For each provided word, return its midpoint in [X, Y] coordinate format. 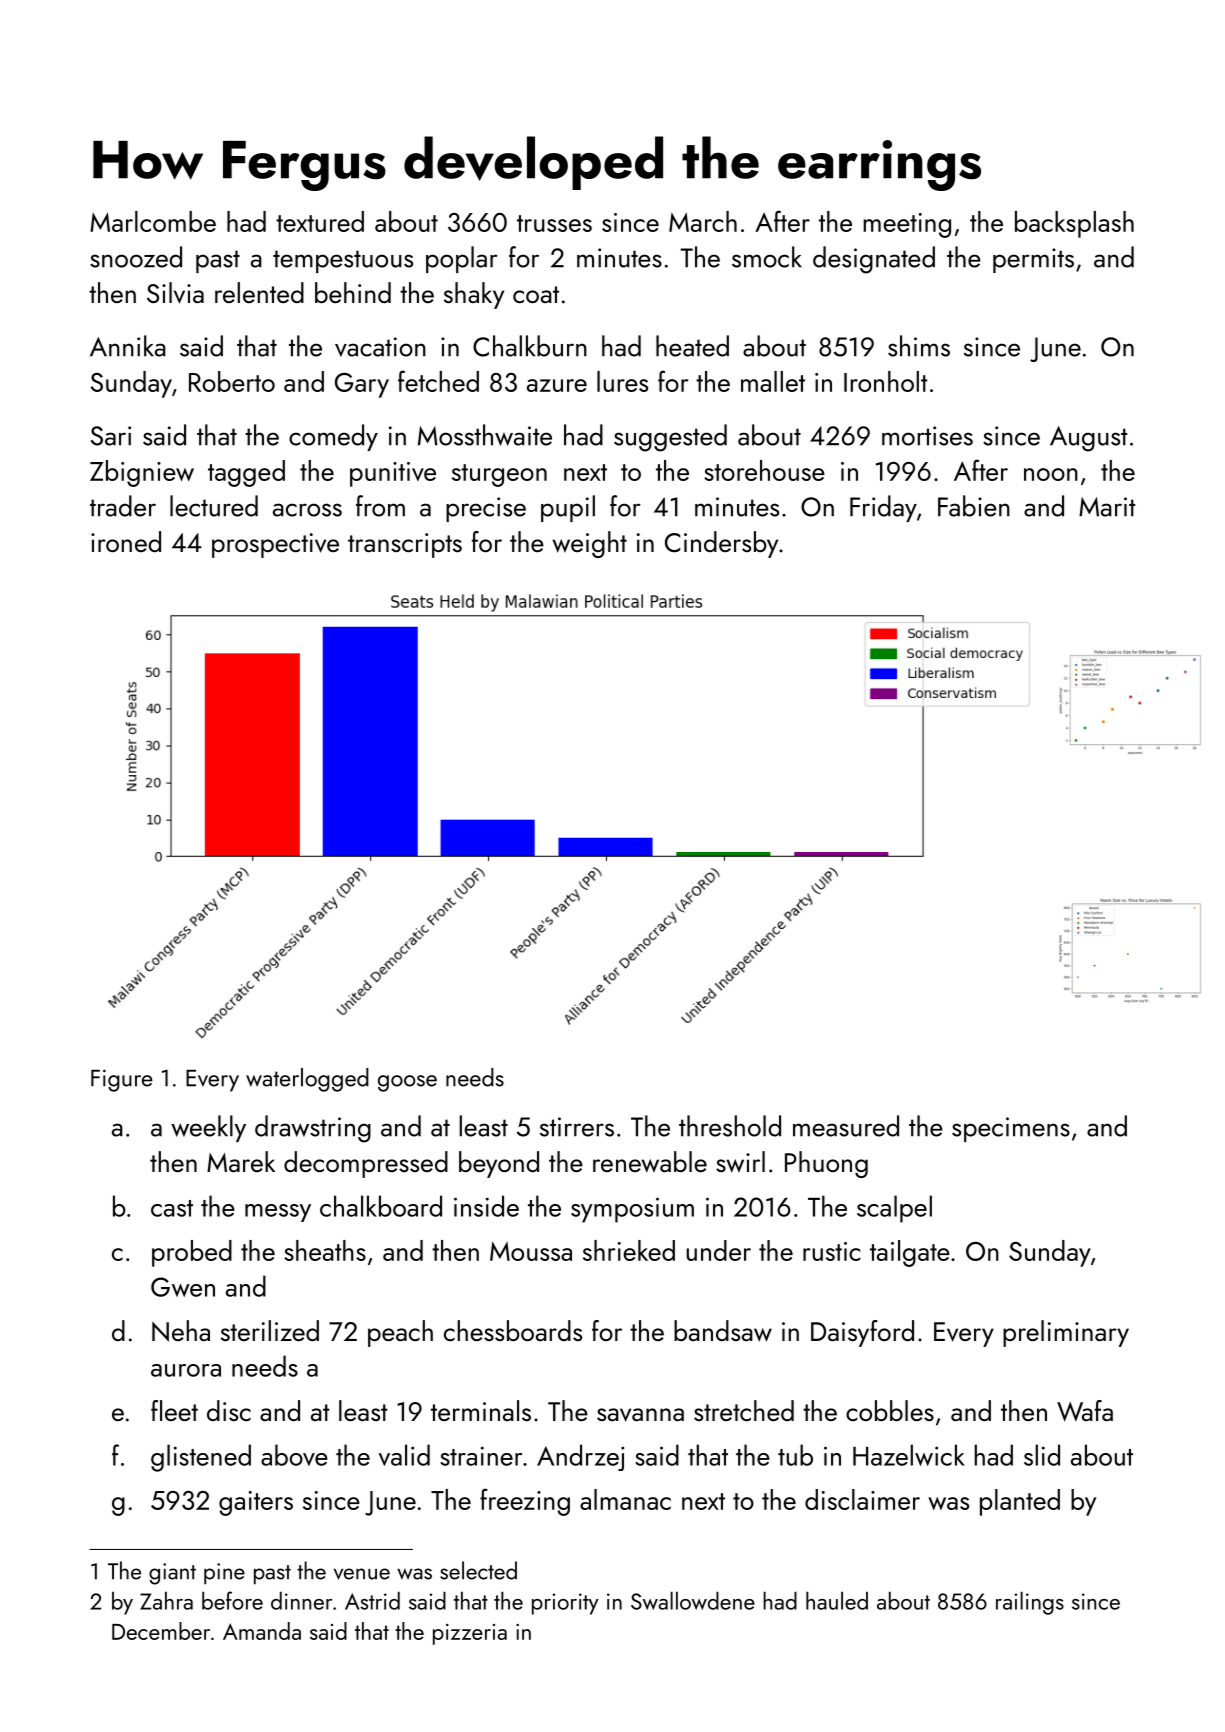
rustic [831, 1251]
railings [1030, 1603]
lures [622, 381]
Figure [122, 1080]
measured [846, 1126]
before [232, 1600]
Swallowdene [693, 1601]
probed [192, 1253]
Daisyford [862, 1333]
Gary [362, 385]
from [380, 506]
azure [557, 385]
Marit [1107, 507]
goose [407, 1083]
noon [1051, 474]
